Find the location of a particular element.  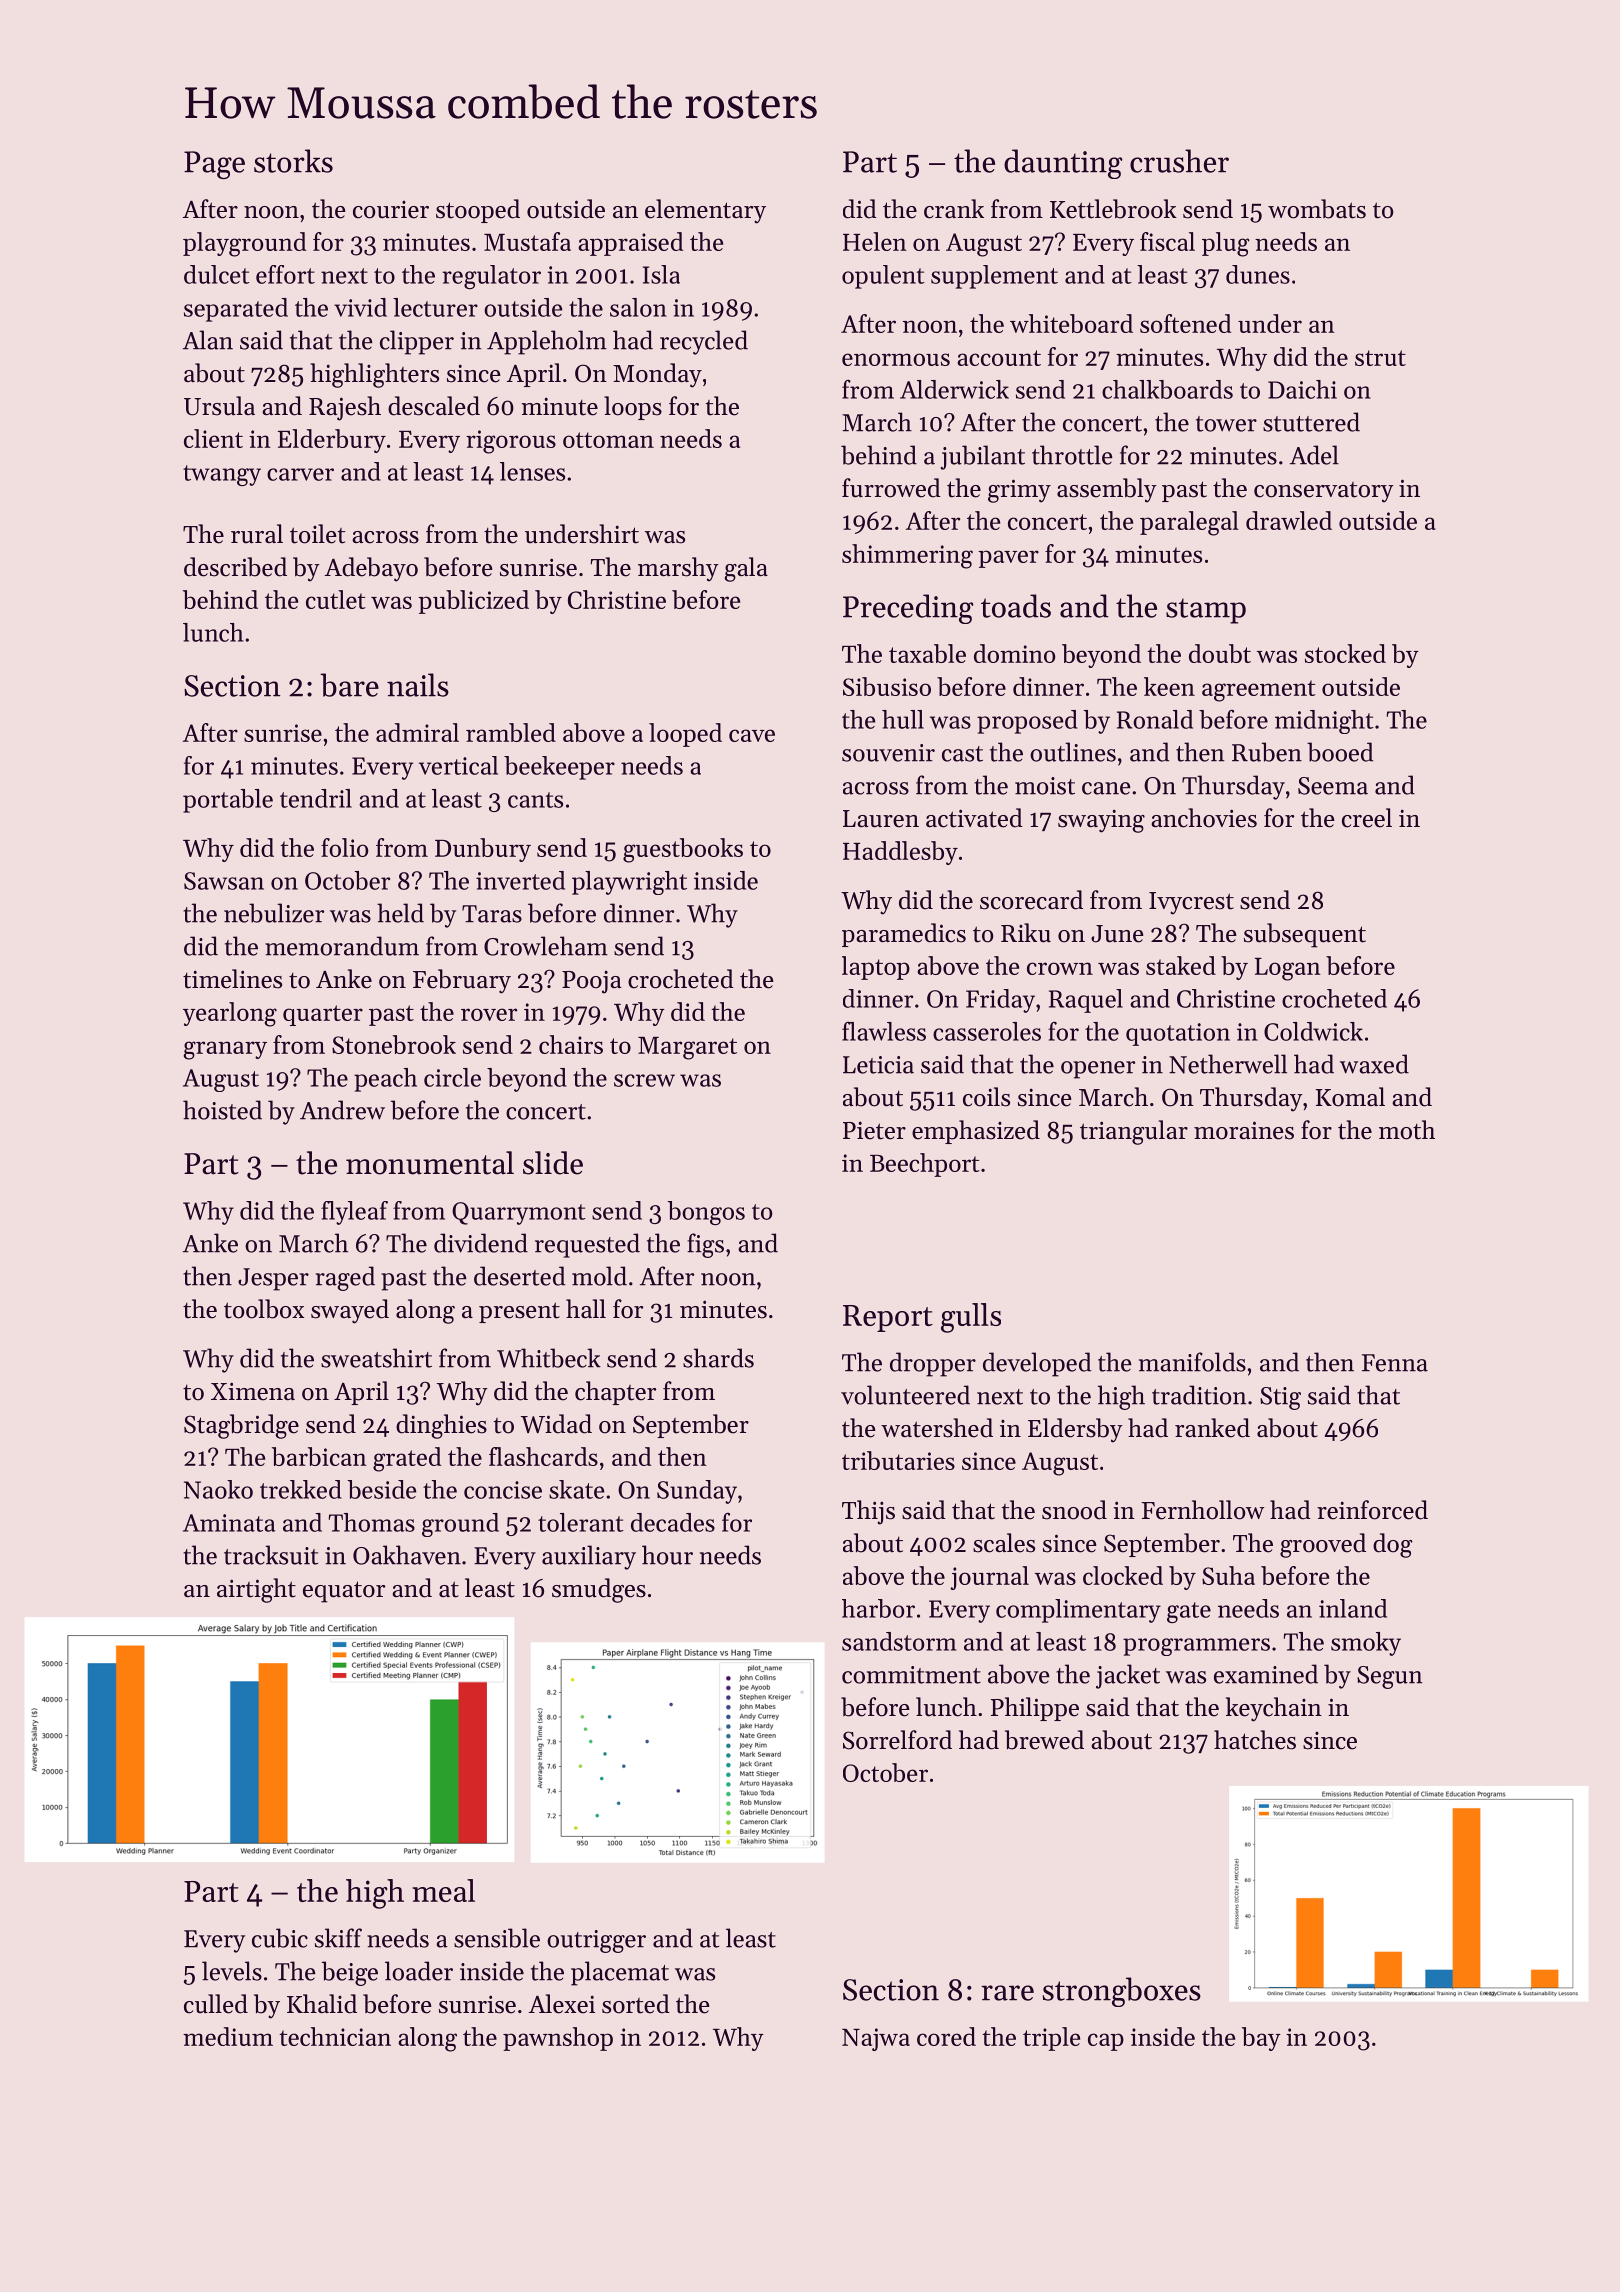

triangular is located at coordinates (1134, 1132).
